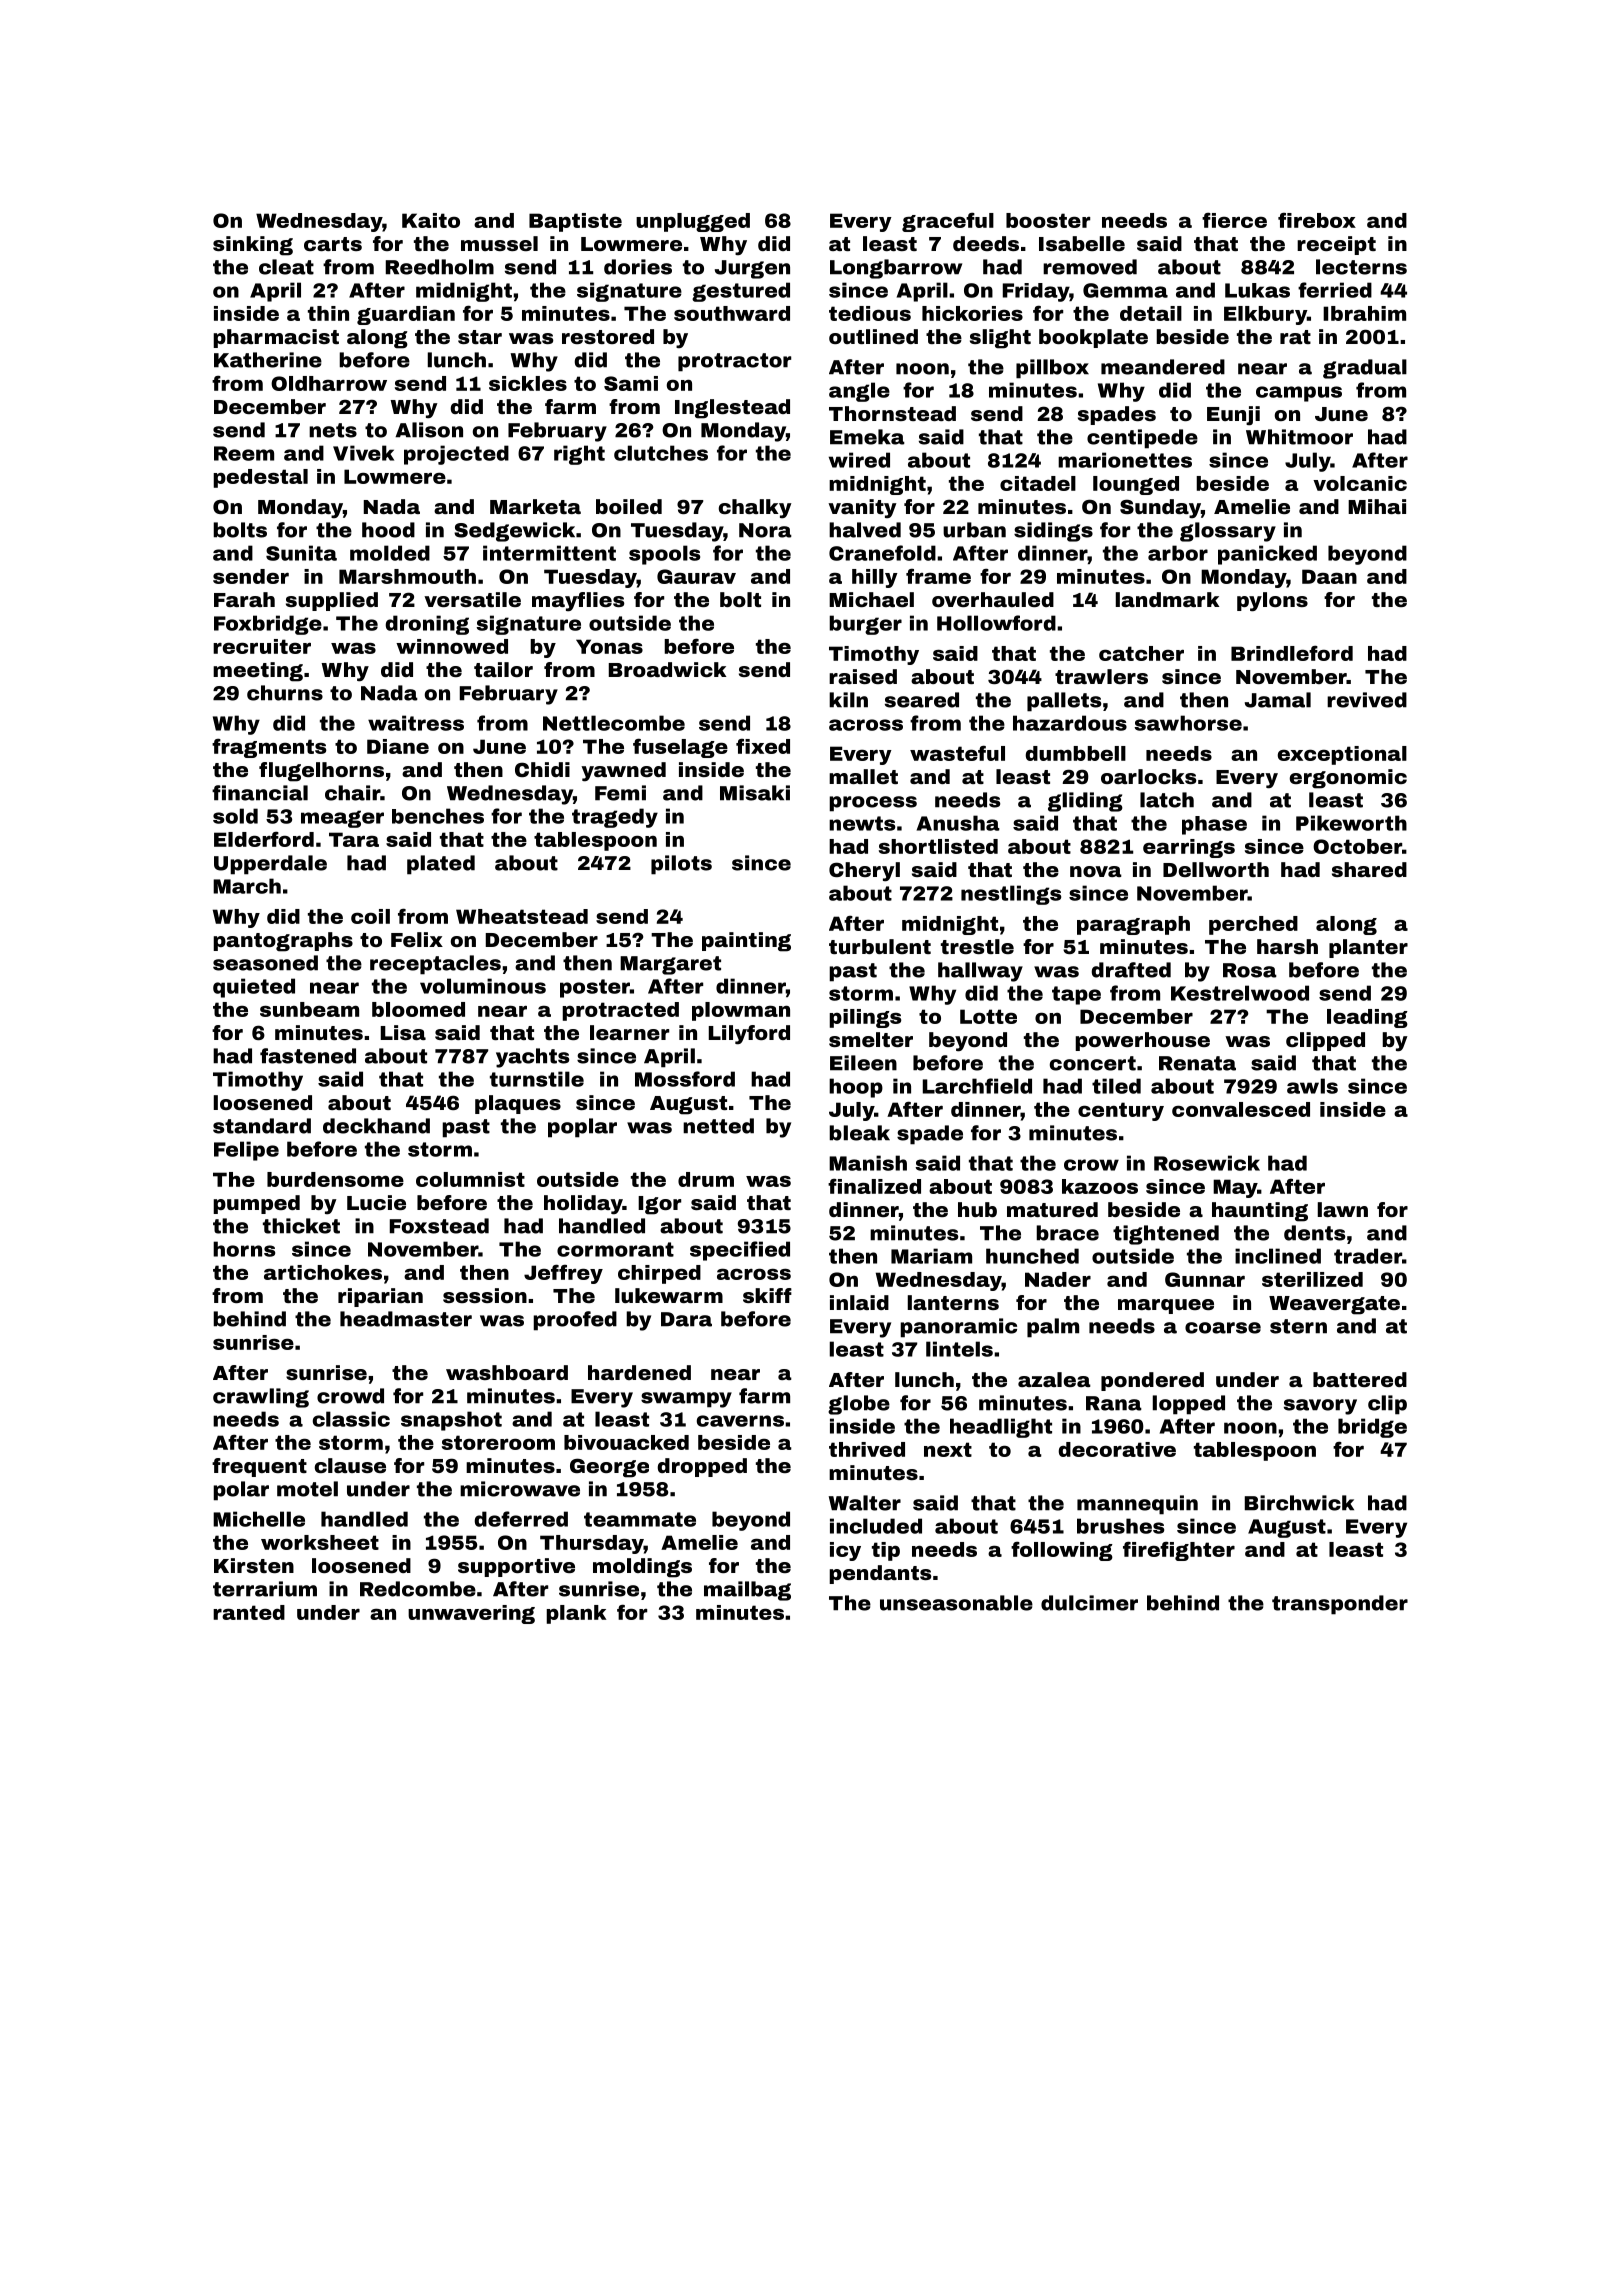  Describe the element at coordinates (1320, 1407) in the image. I see `savory` at that location.
